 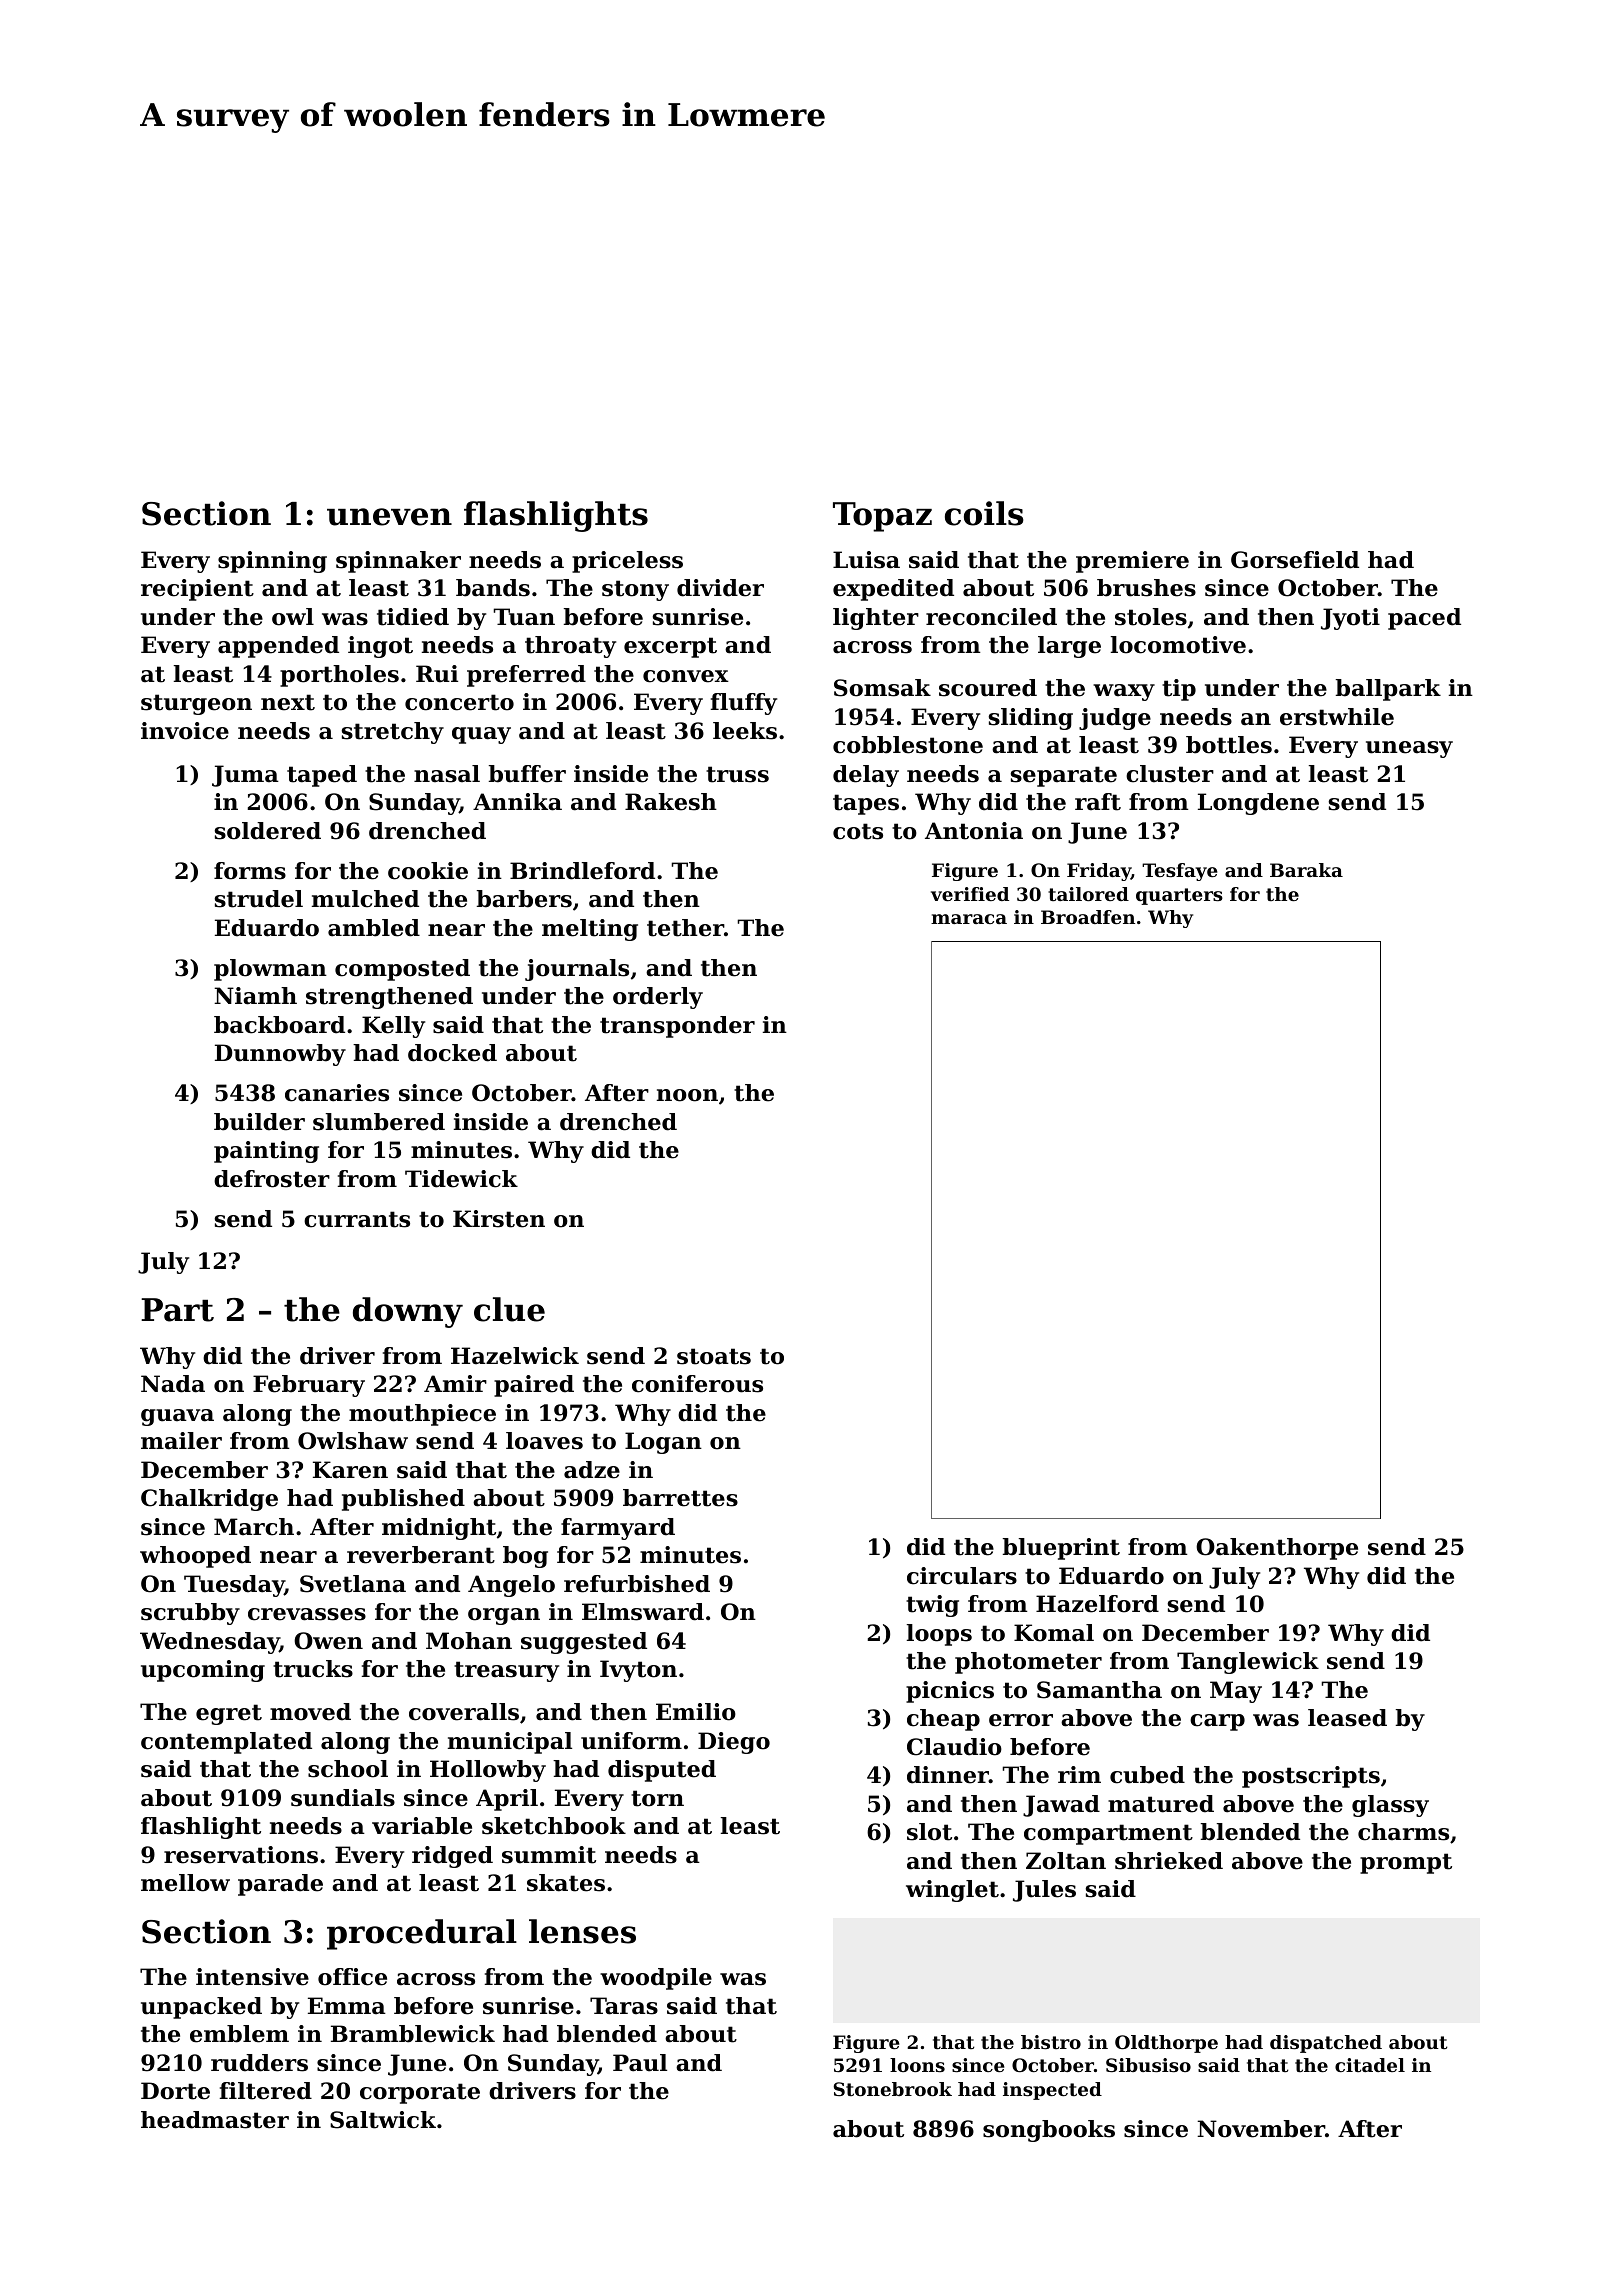 What do you see at coordinates (1277, 1549) in the page?
I see `Oakenthorpe` at bounding box center [1277, 1549].
